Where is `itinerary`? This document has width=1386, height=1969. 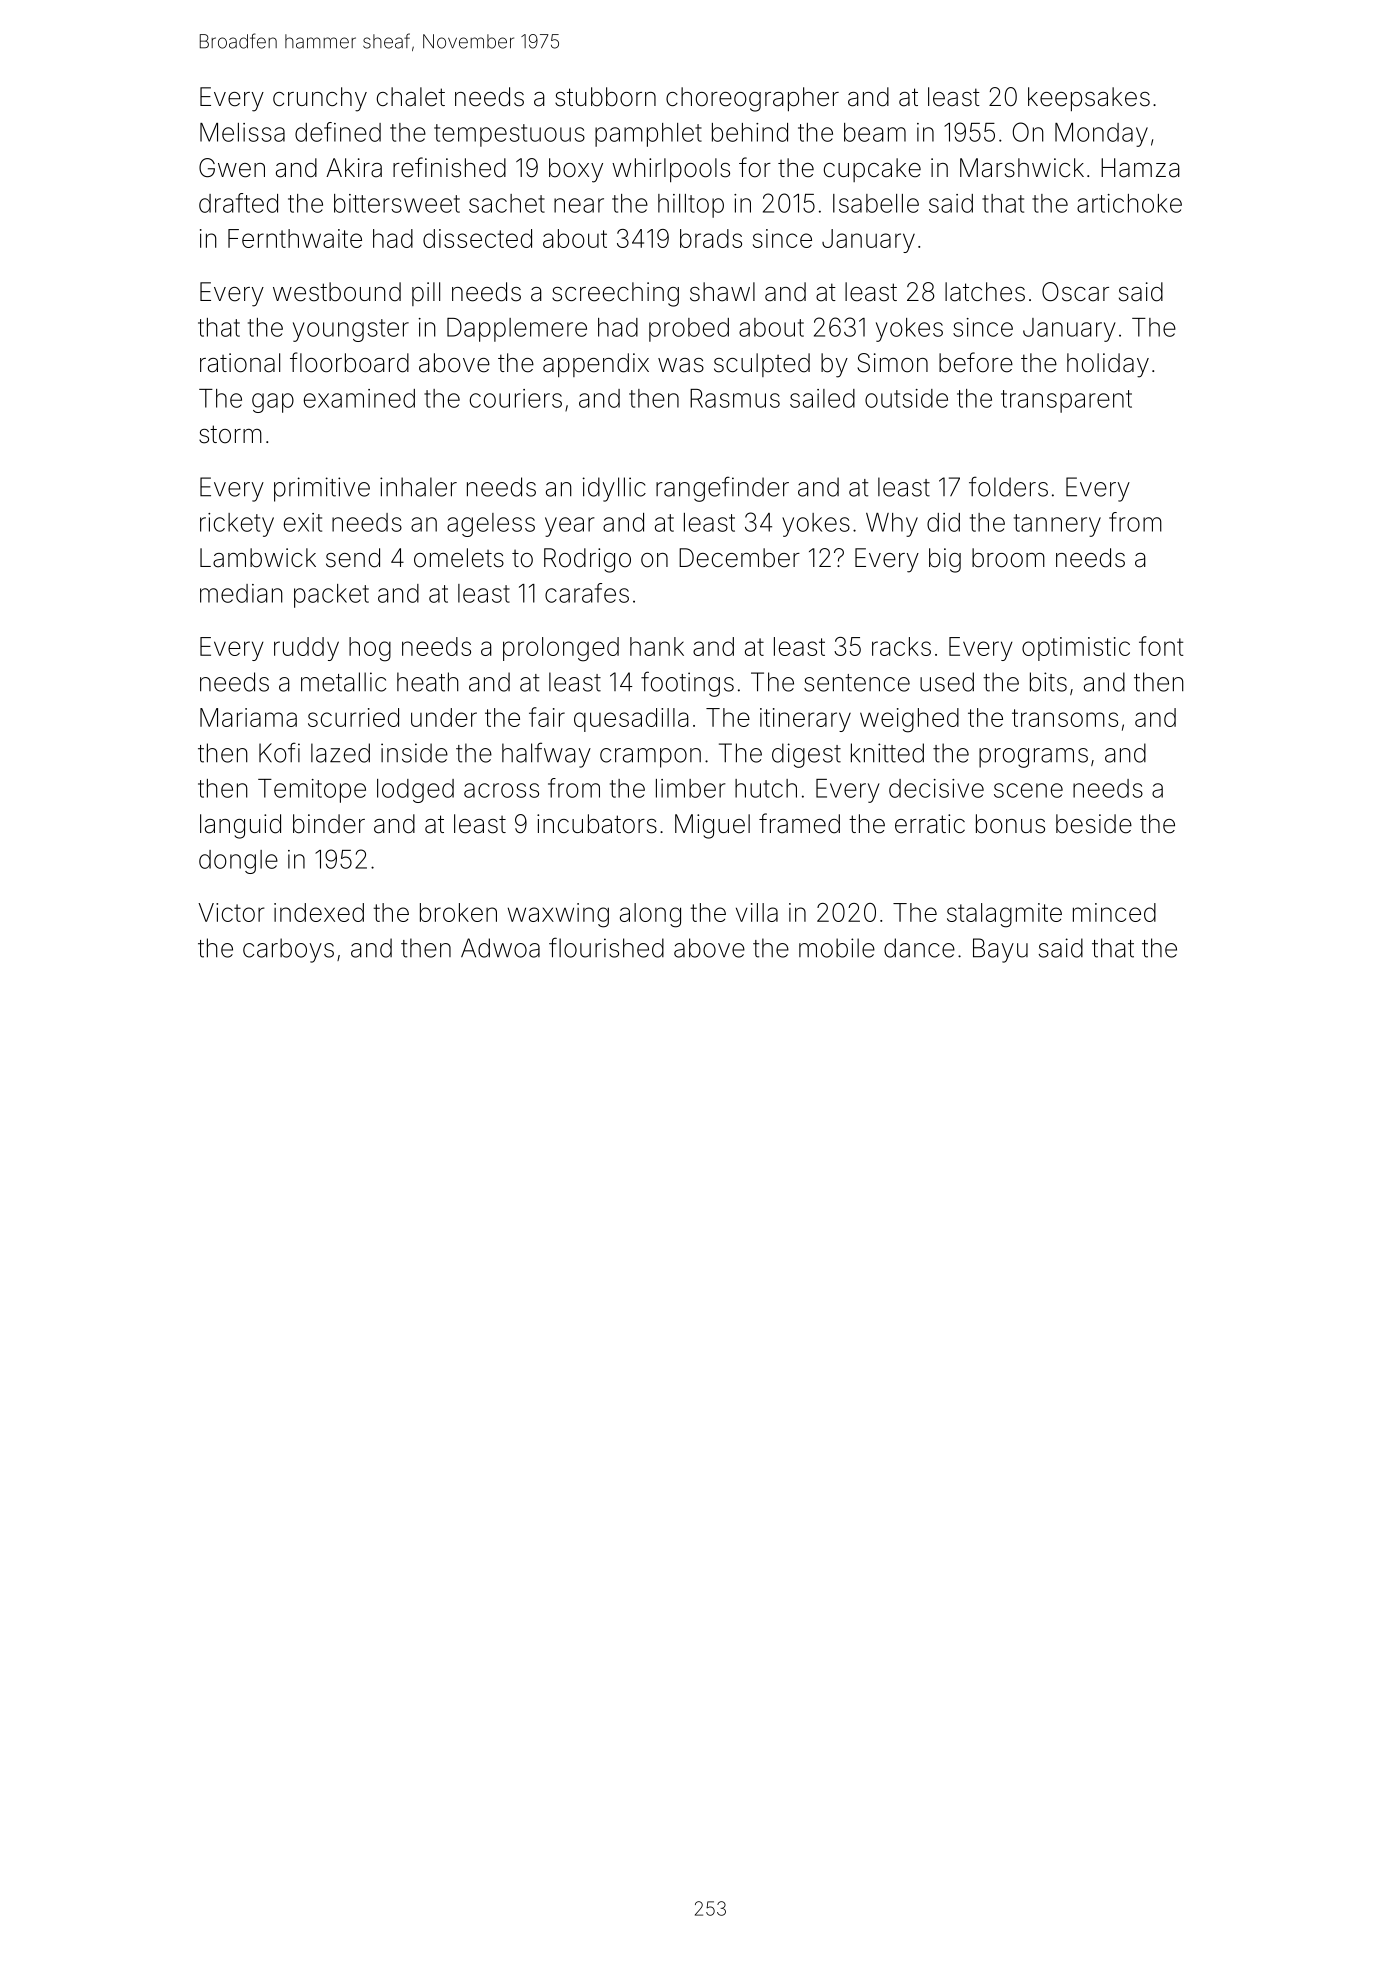 itinerary is located at coordinates (805, 720).
